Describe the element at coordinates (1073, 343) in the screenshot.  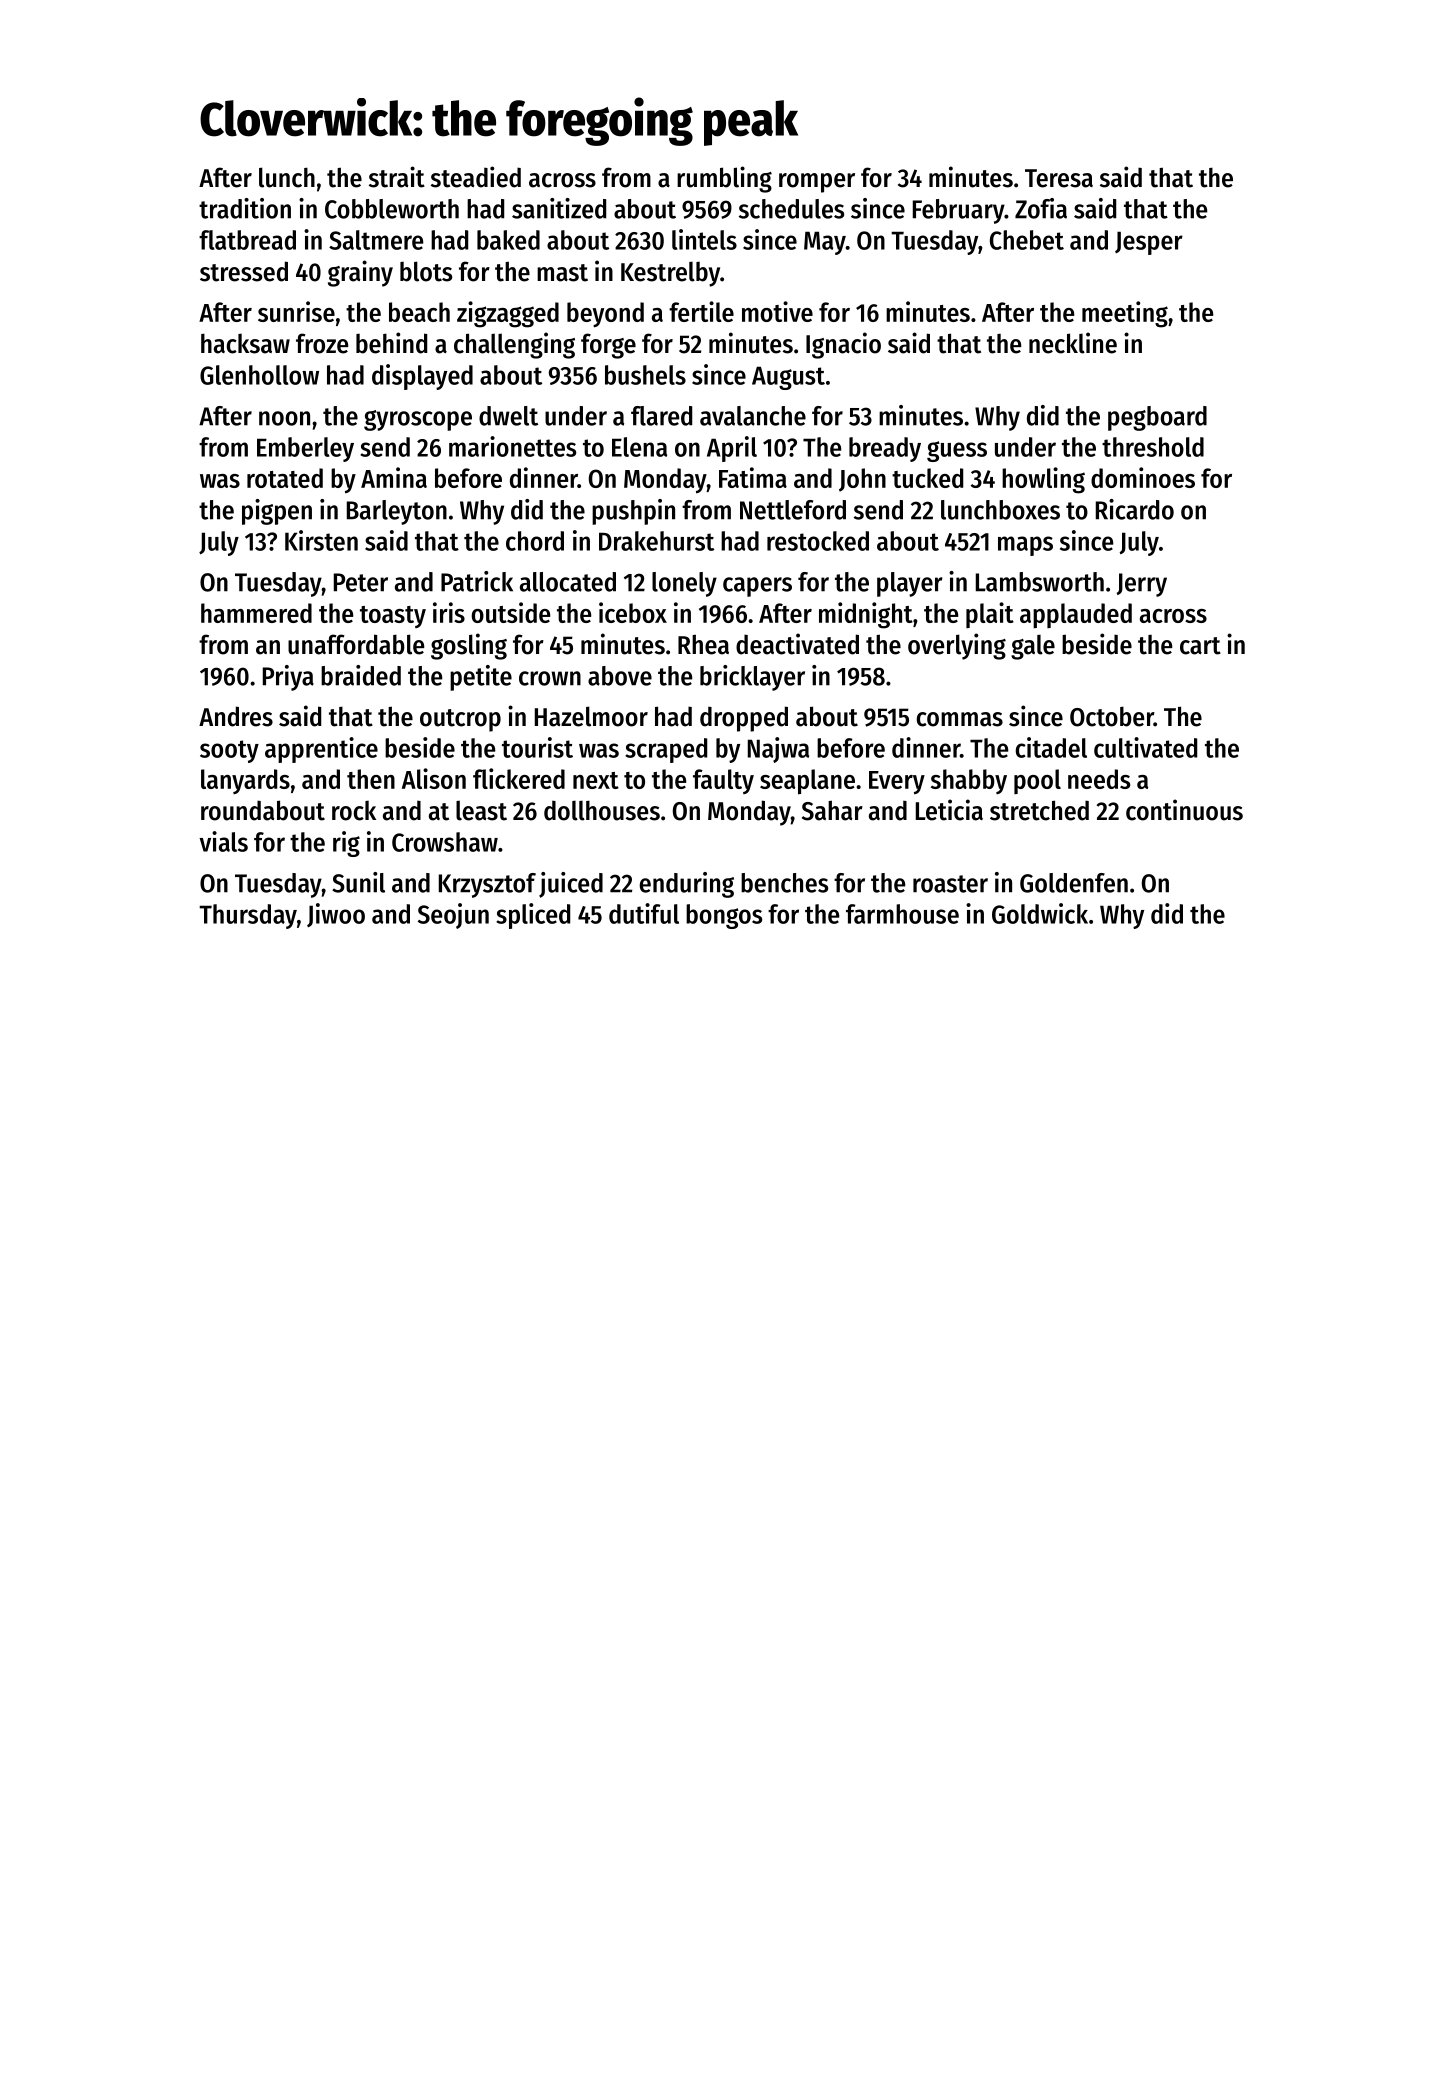
I see `neckline` at that location.
